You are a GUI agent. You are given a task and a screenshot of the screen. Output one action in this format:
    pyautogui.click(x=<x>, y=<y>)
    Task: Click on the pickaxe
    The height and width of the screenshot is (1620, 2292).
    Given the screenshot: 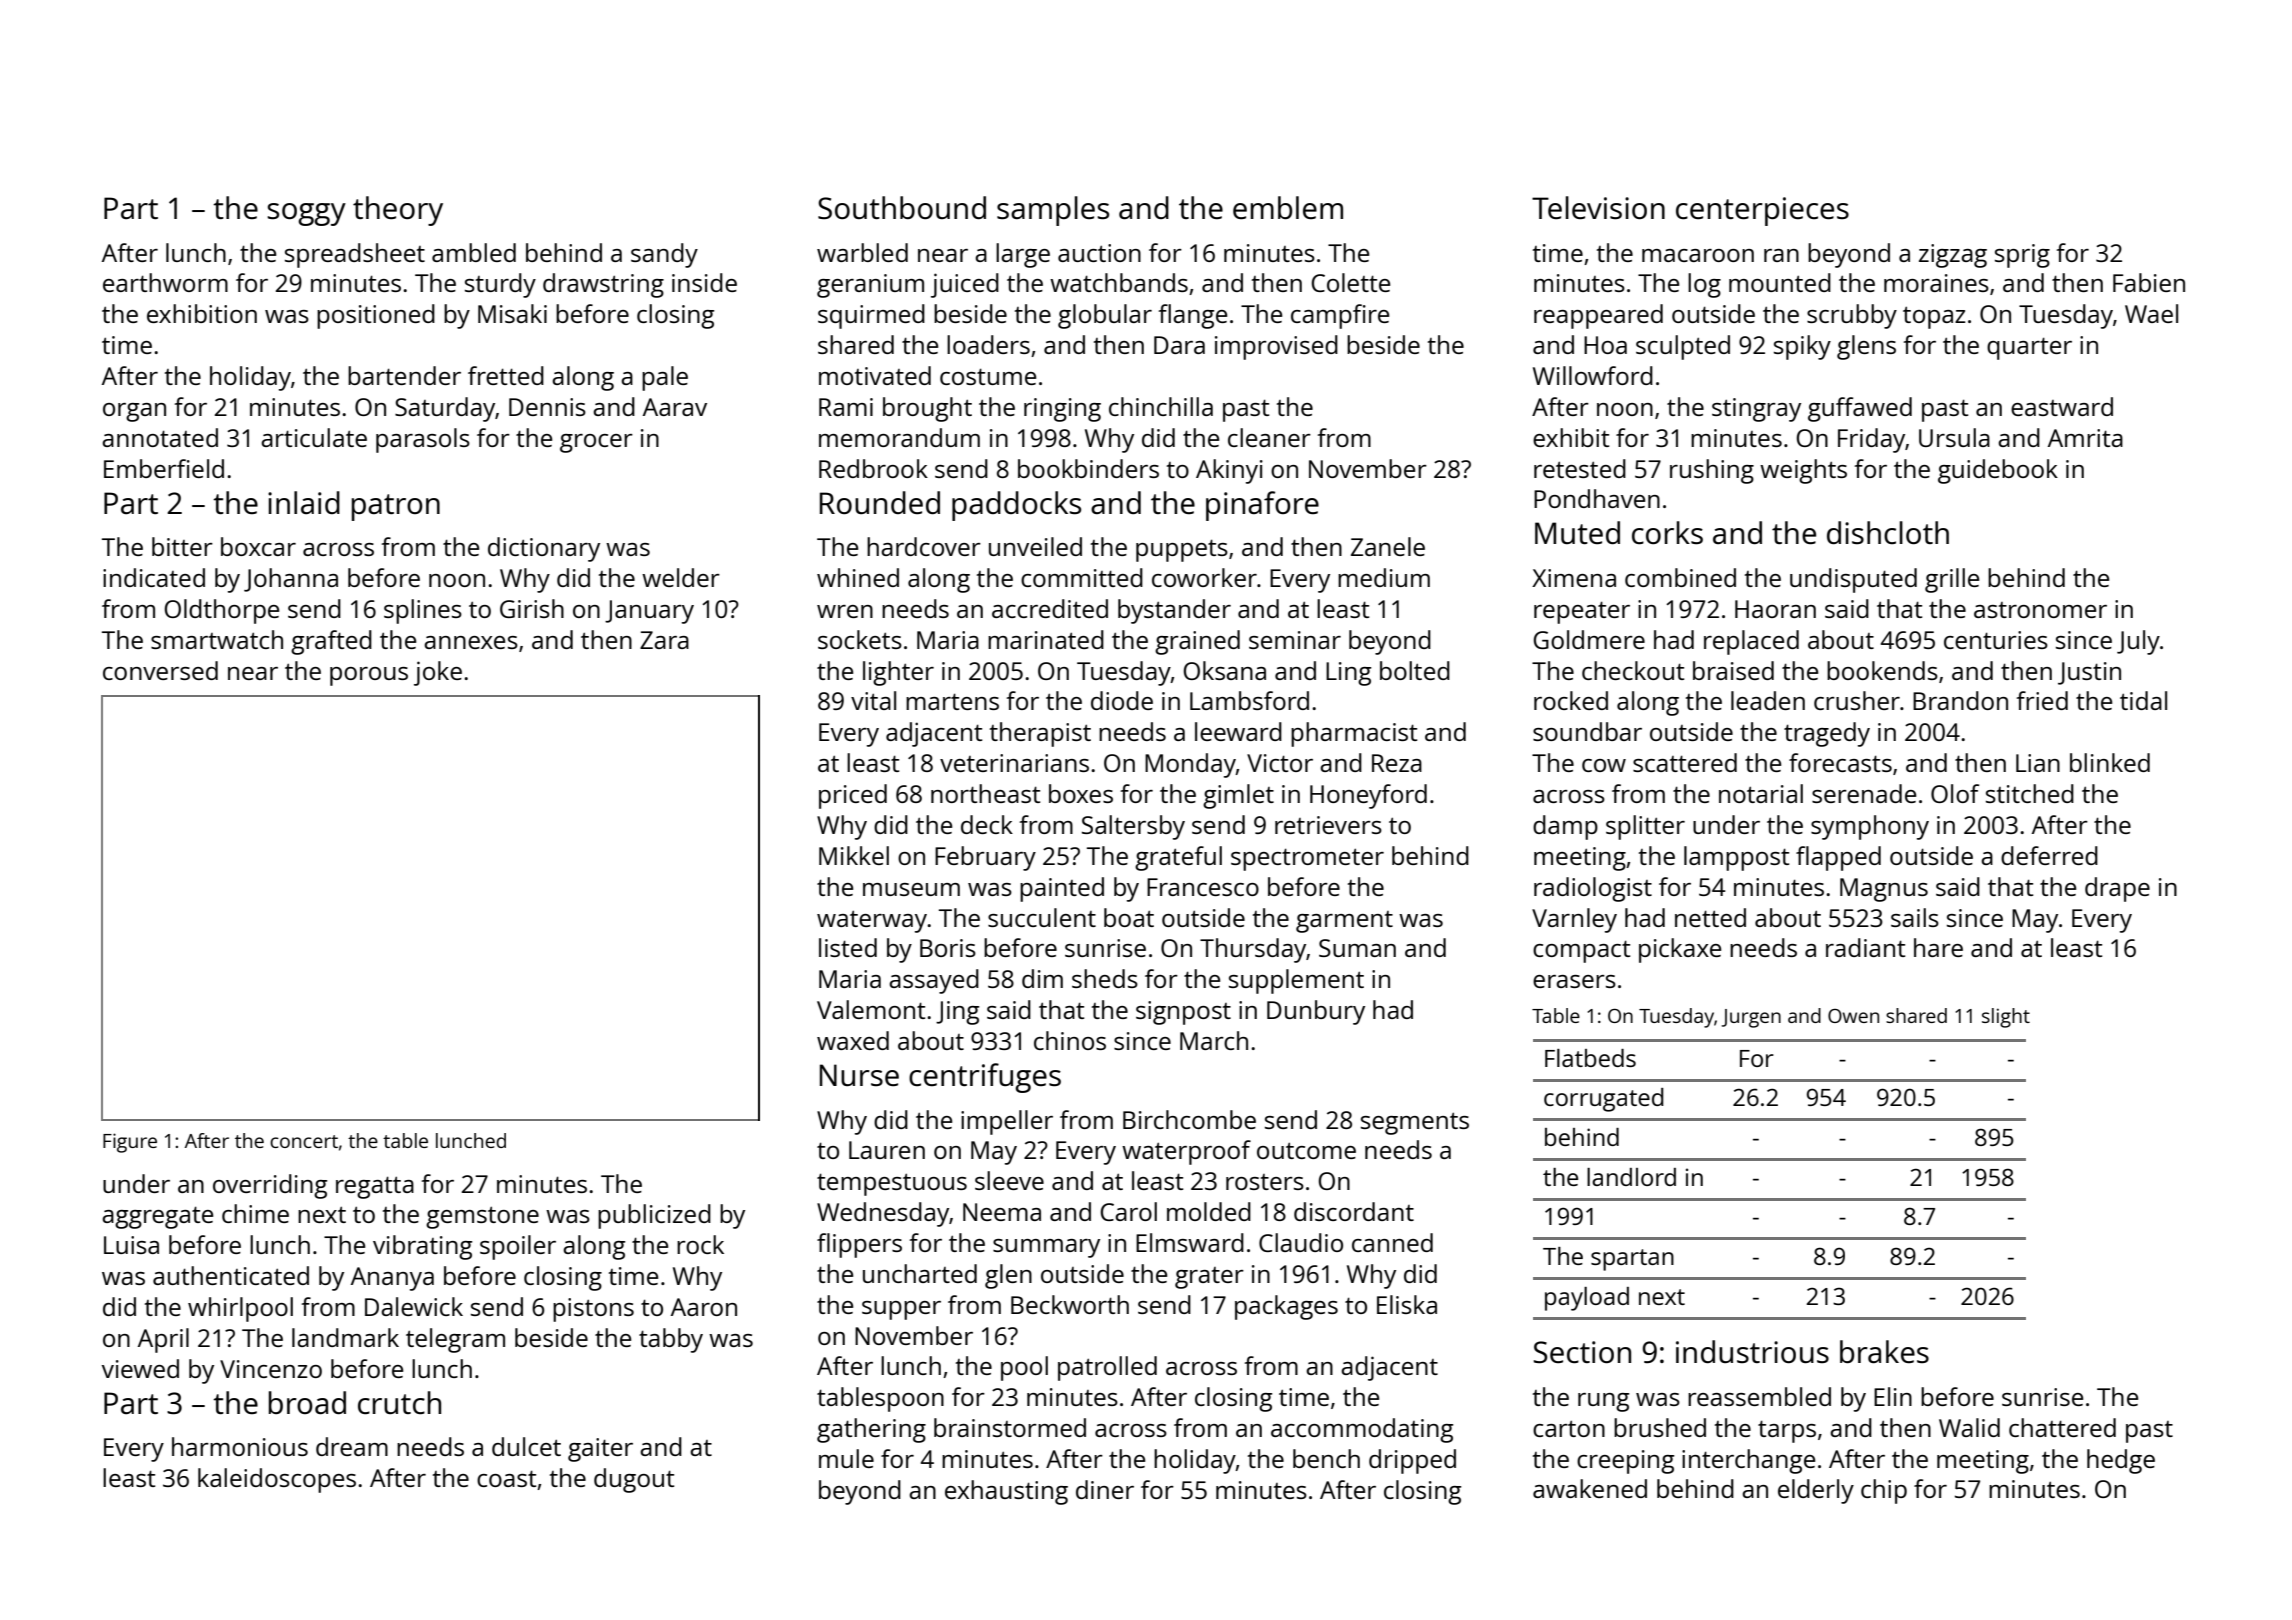 What is the action you would take?
    pyautogui.click(x=1680, y=950)
